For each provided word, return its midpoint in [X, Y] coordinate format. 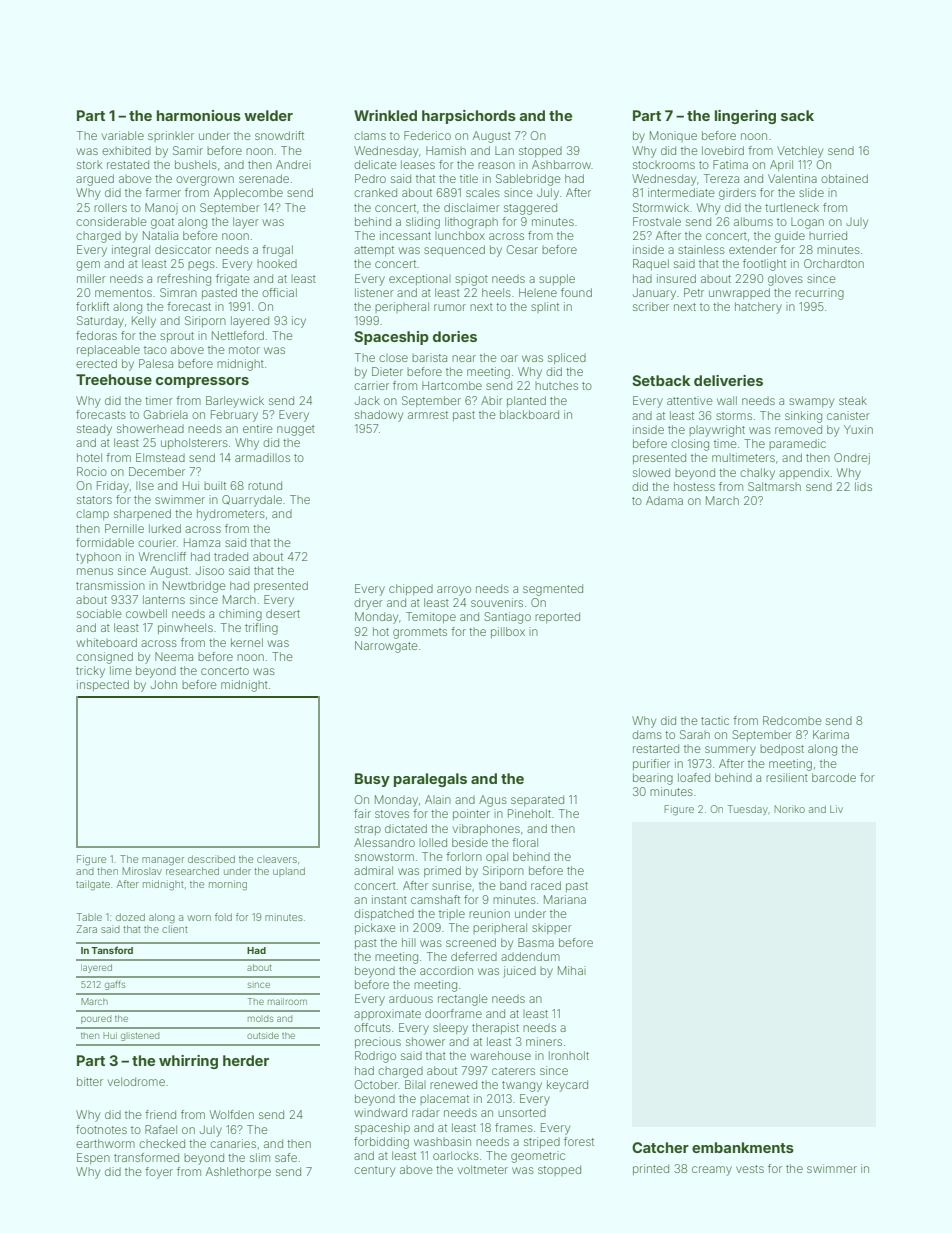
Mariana [565, 899]
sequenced [454, 250]
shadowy [379, 416]
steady [94, 430]
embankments [743, 1147]
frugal [277, 251]
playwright [717, 431]
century [374, 1171]
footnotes [101, 1129]
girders [737, 194]
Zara [87, 929]
